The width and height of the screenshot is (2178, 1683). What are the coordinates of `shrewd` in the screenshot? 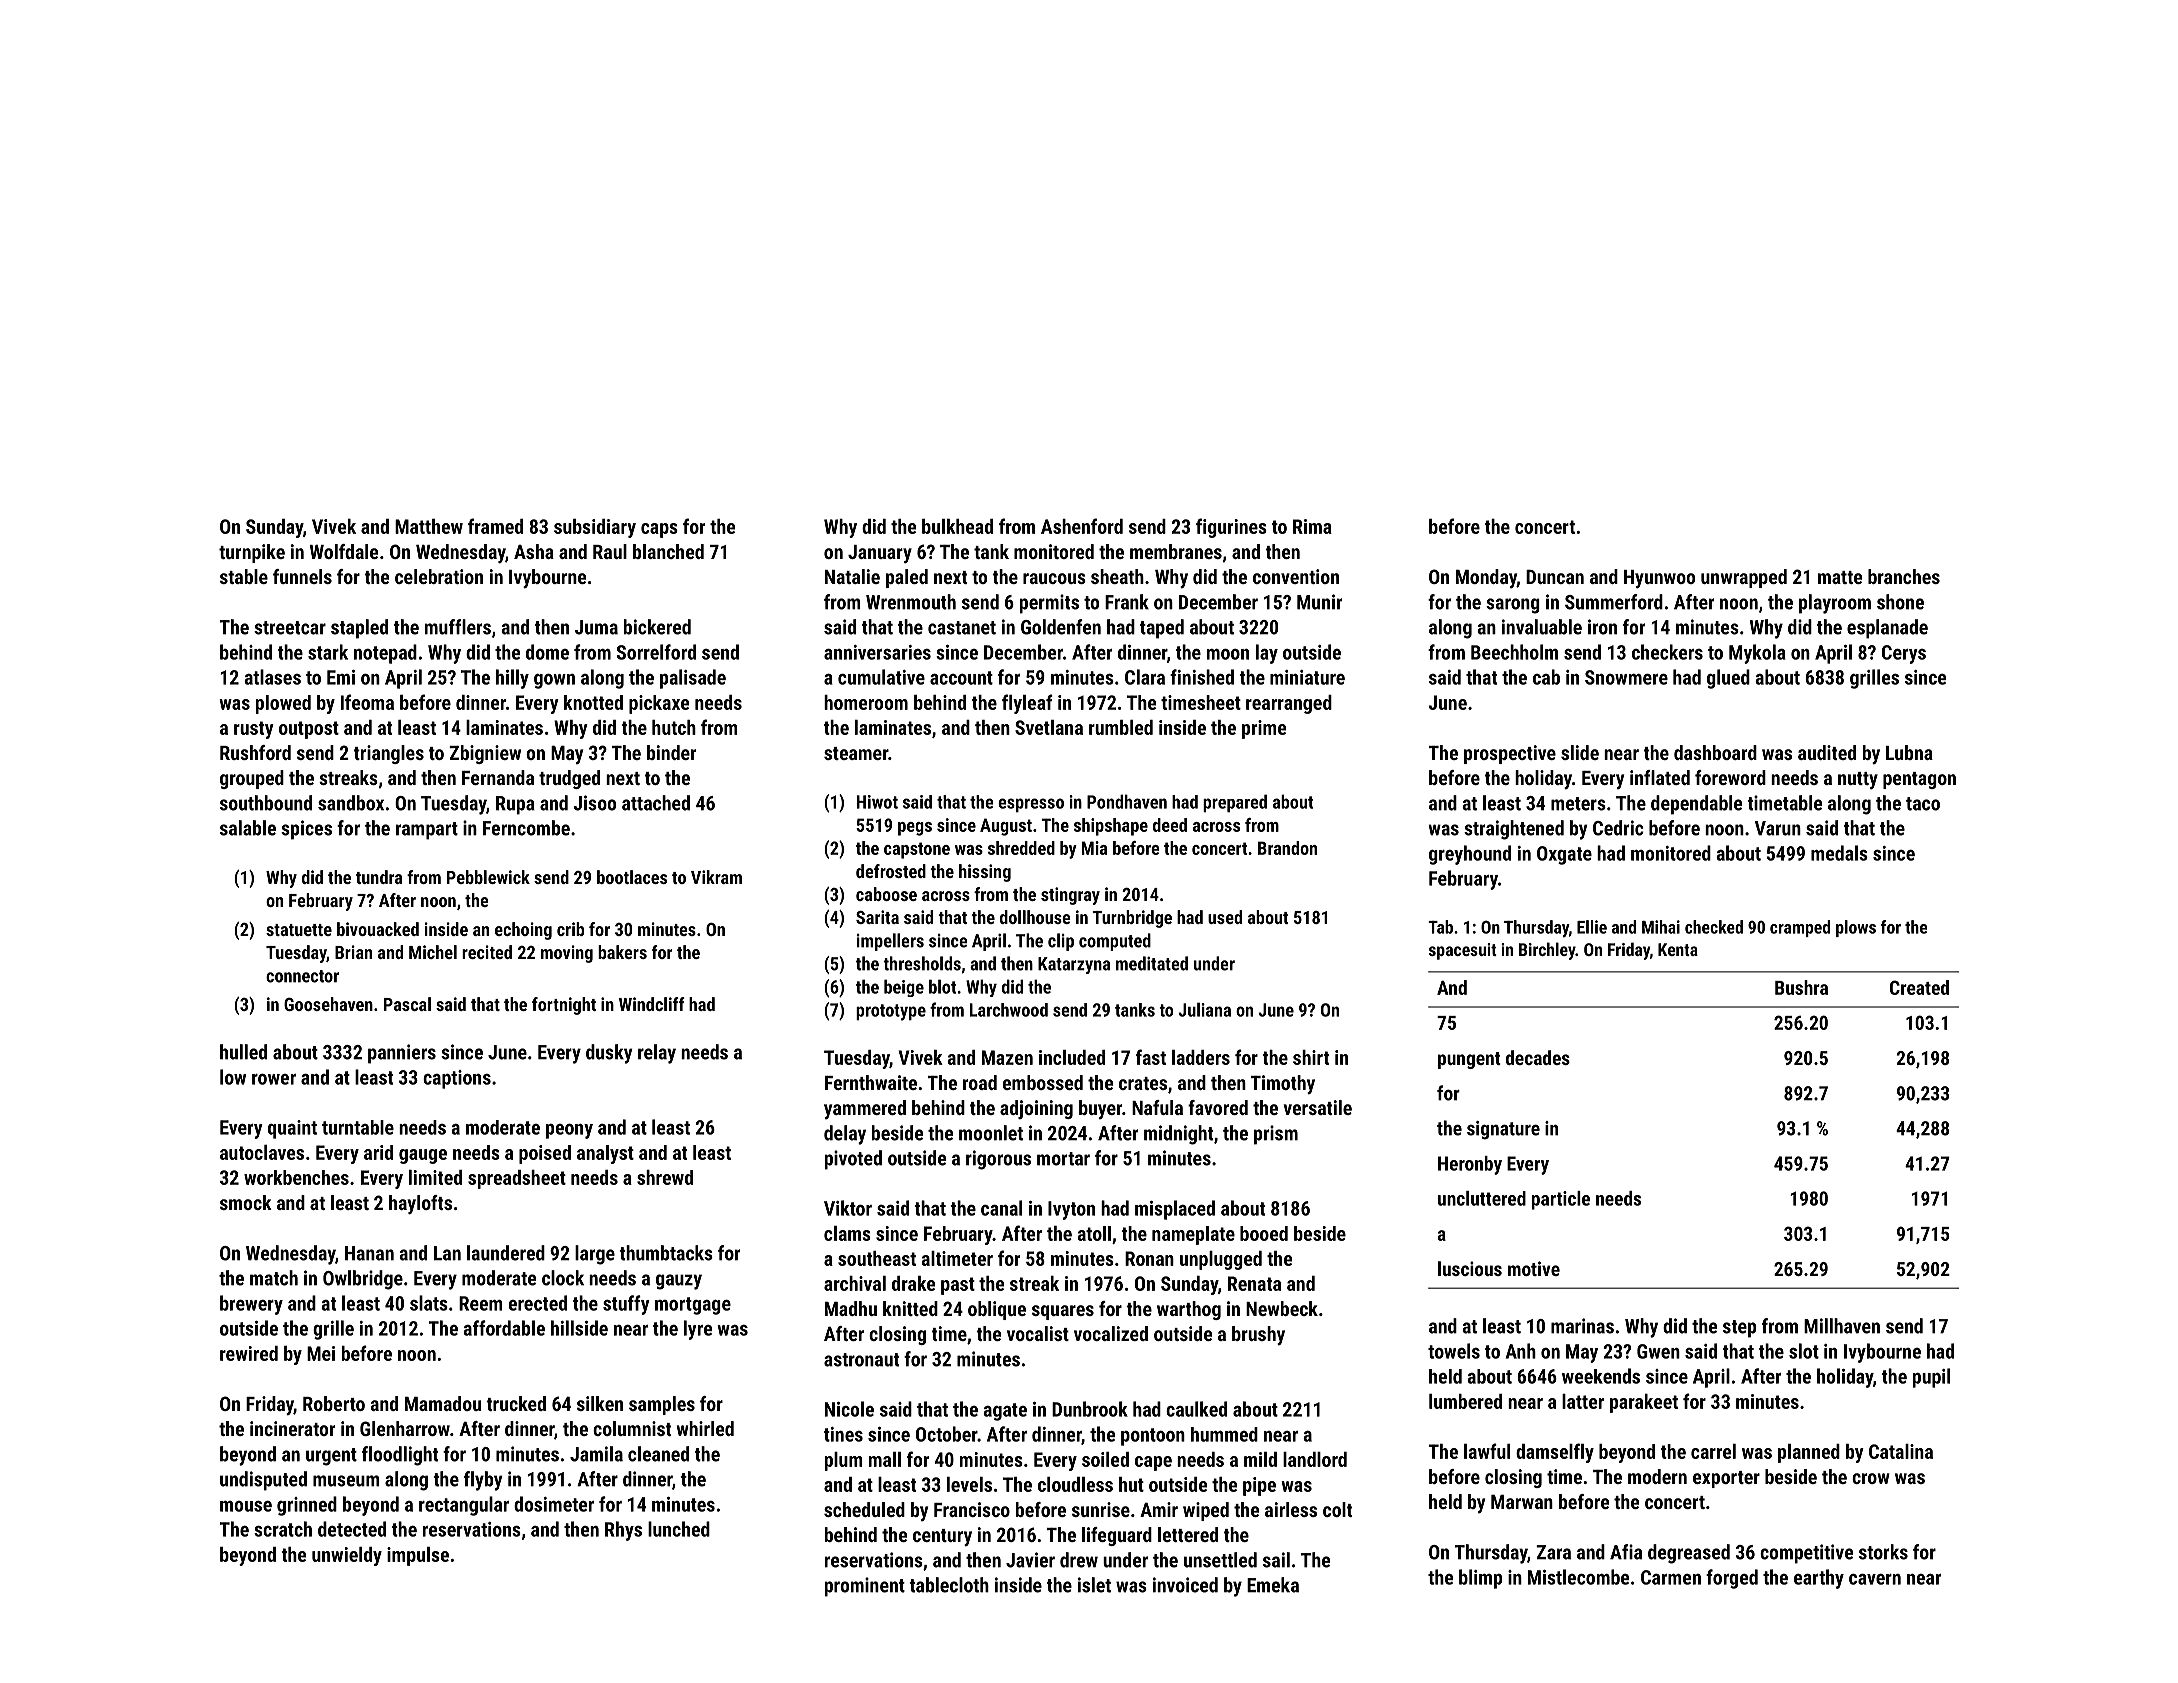 It's located at (665, 1177).
